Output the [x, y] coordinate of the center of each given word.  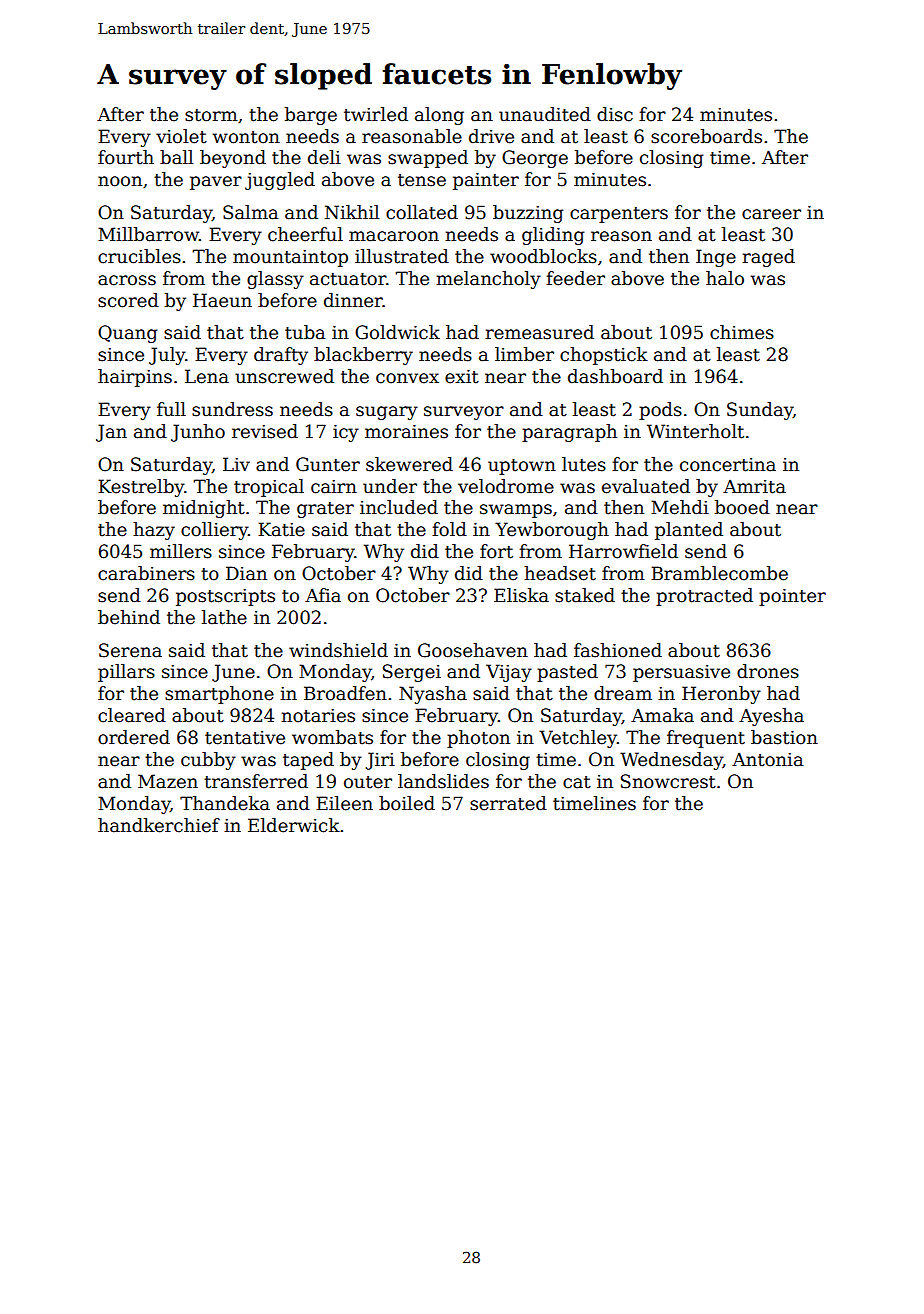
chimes [742, 332]
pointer [792, 597]
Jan [111, 433]
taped [308, 761]
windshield [338, 650]
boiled [407, 803]
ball [177, 157]
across [127, 280]
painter [486, 181]
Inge [716, 258]
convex [407, 378]
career [771, 214]
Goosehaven [473, 650]
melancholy [488, 280]
